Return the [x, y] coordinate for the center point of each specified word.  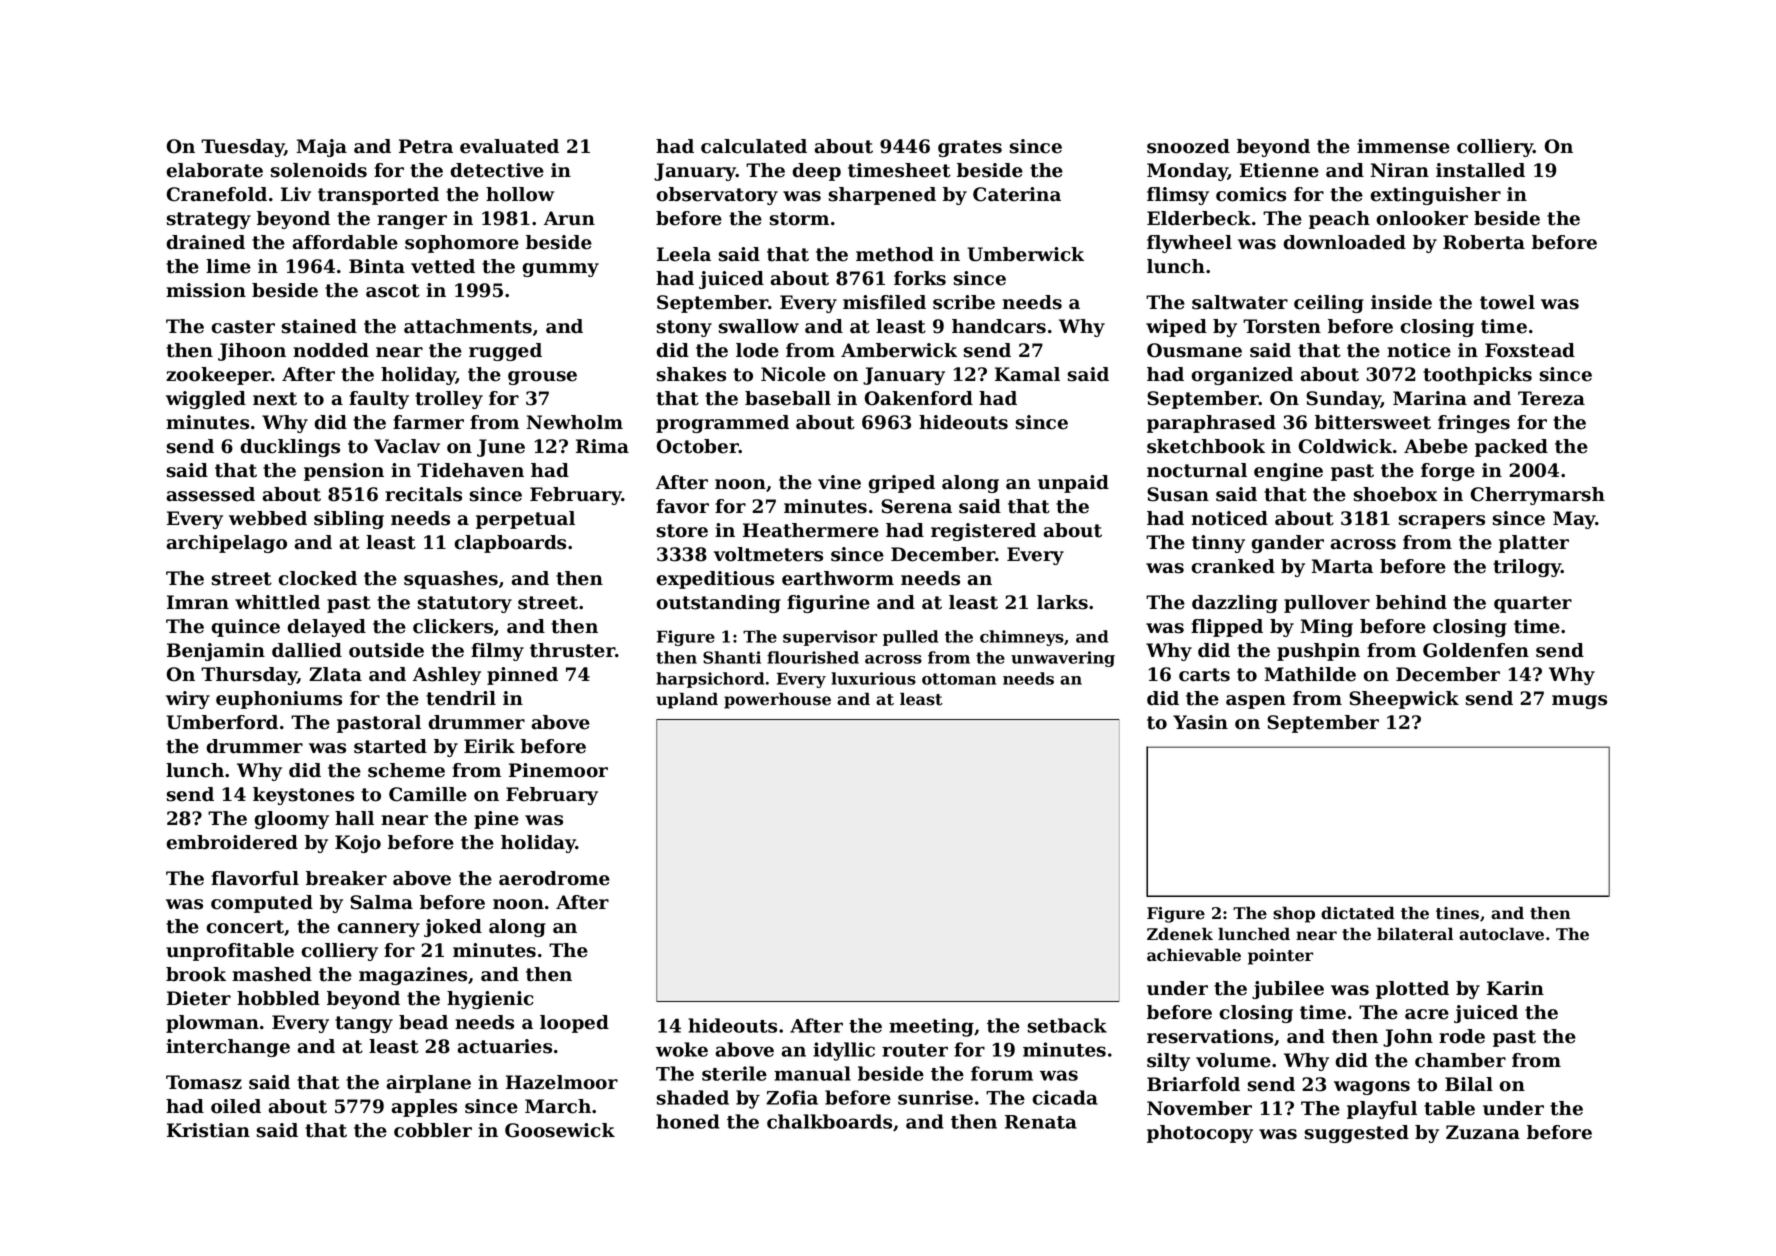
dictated [1358, 913]
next [275, 399]
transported [378, 196]
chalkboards [829, 1121]
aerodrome [554, 878]
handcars [999, 326]
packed [1511, 448]
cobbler [433, 1130]
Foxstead [1530, 350]
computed [262, 904]
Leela [684, 254]
